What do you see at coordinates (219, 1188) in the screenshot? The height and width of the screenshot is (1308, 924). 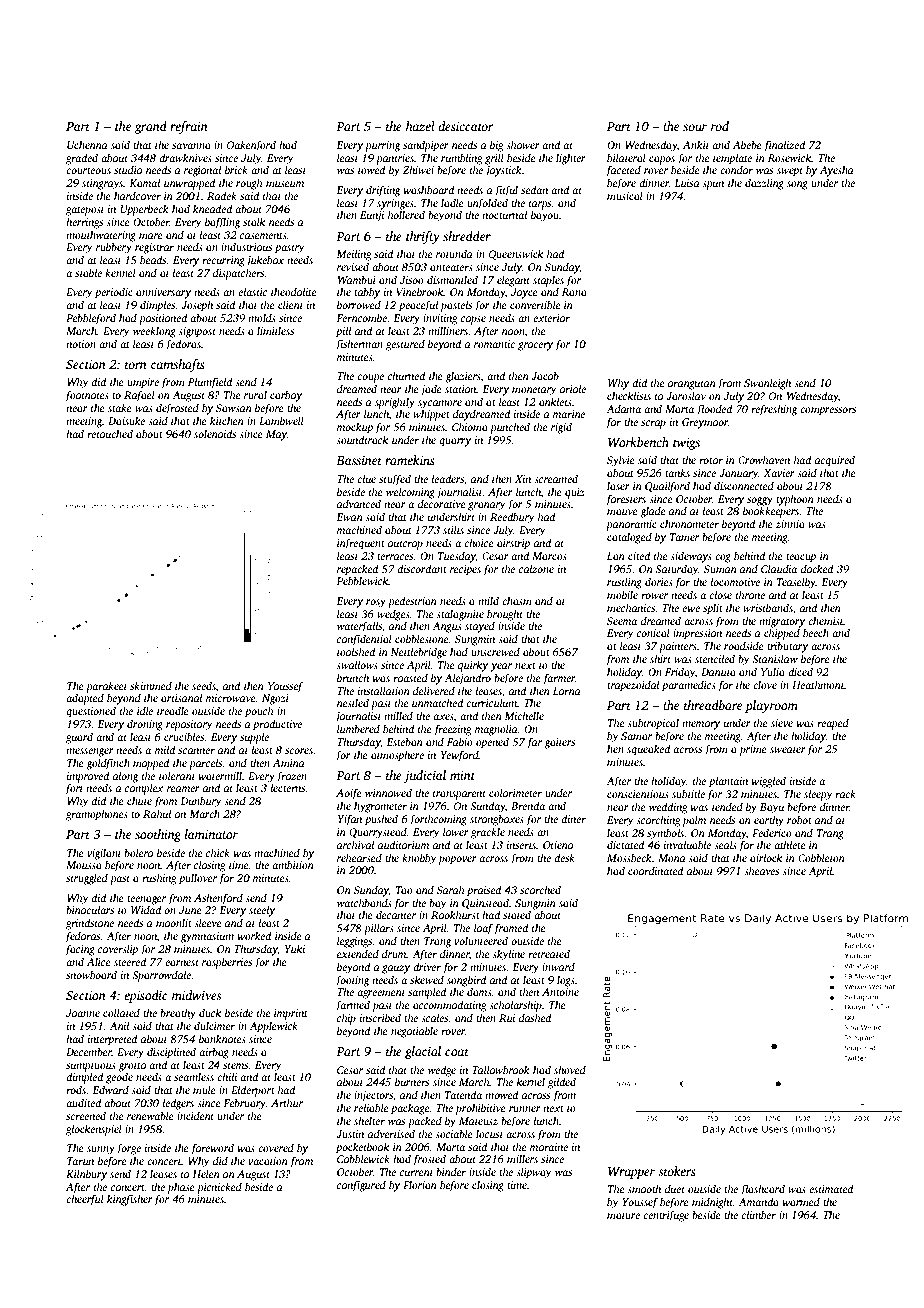 I see `picnicked` at bounding box center [219, 1188].
